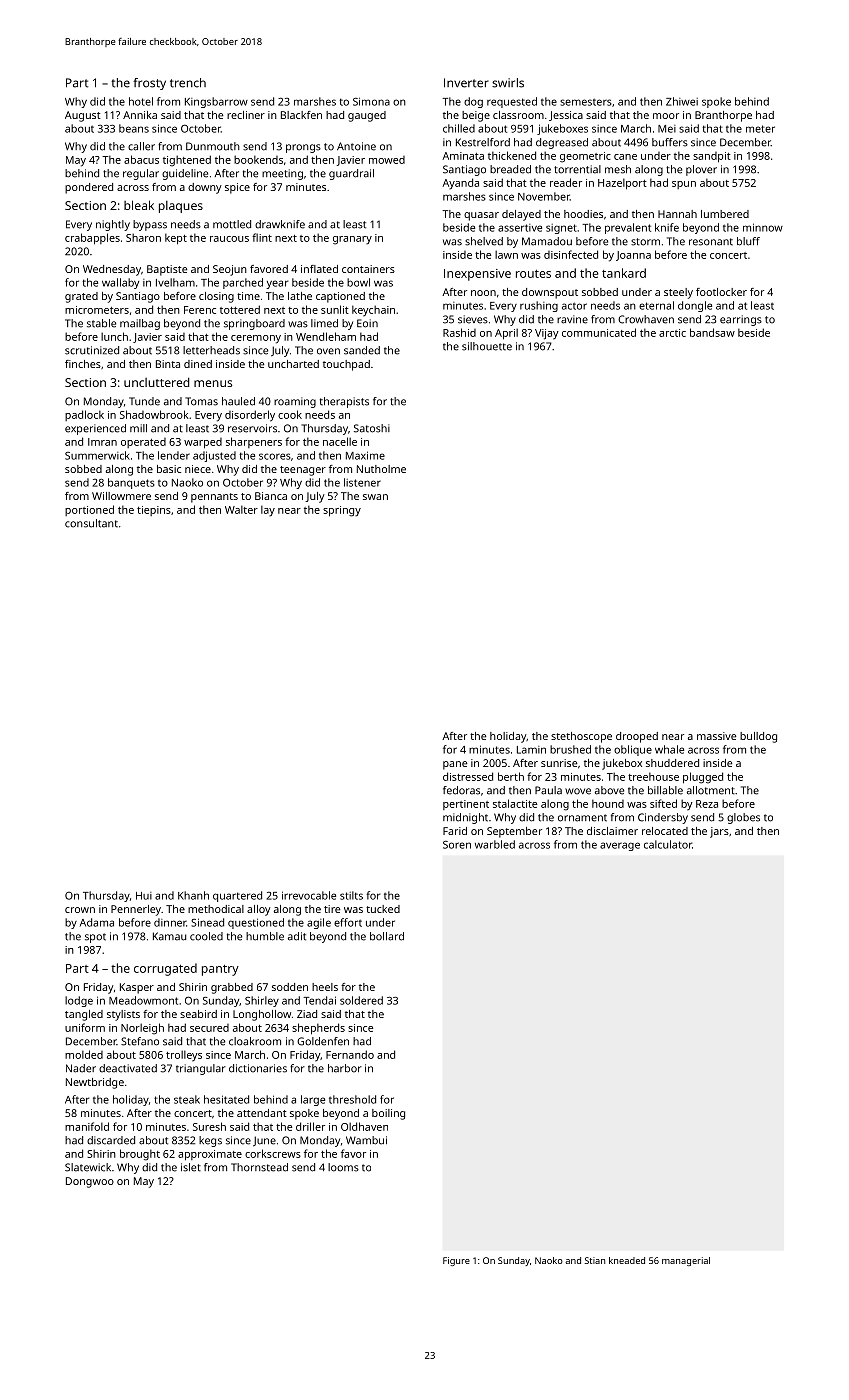 This page has height=1400, width=849. What do you see at coordinates (531, 750) in the page?
I see `Lamin` at bounding box center [531, 750].
